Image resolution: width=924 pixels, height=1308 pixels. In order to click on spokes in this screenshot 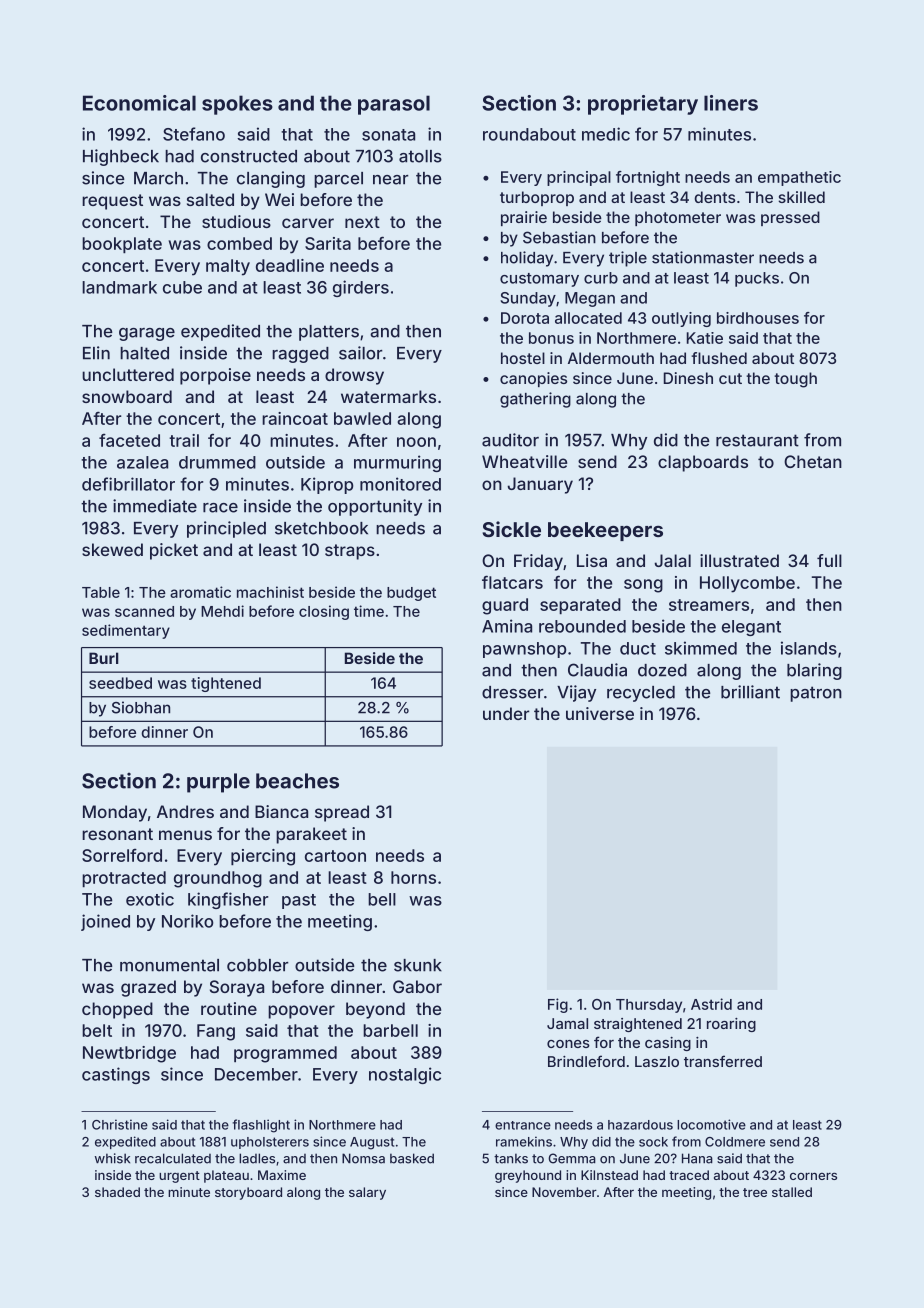, I will do `click(237, 105)`.
